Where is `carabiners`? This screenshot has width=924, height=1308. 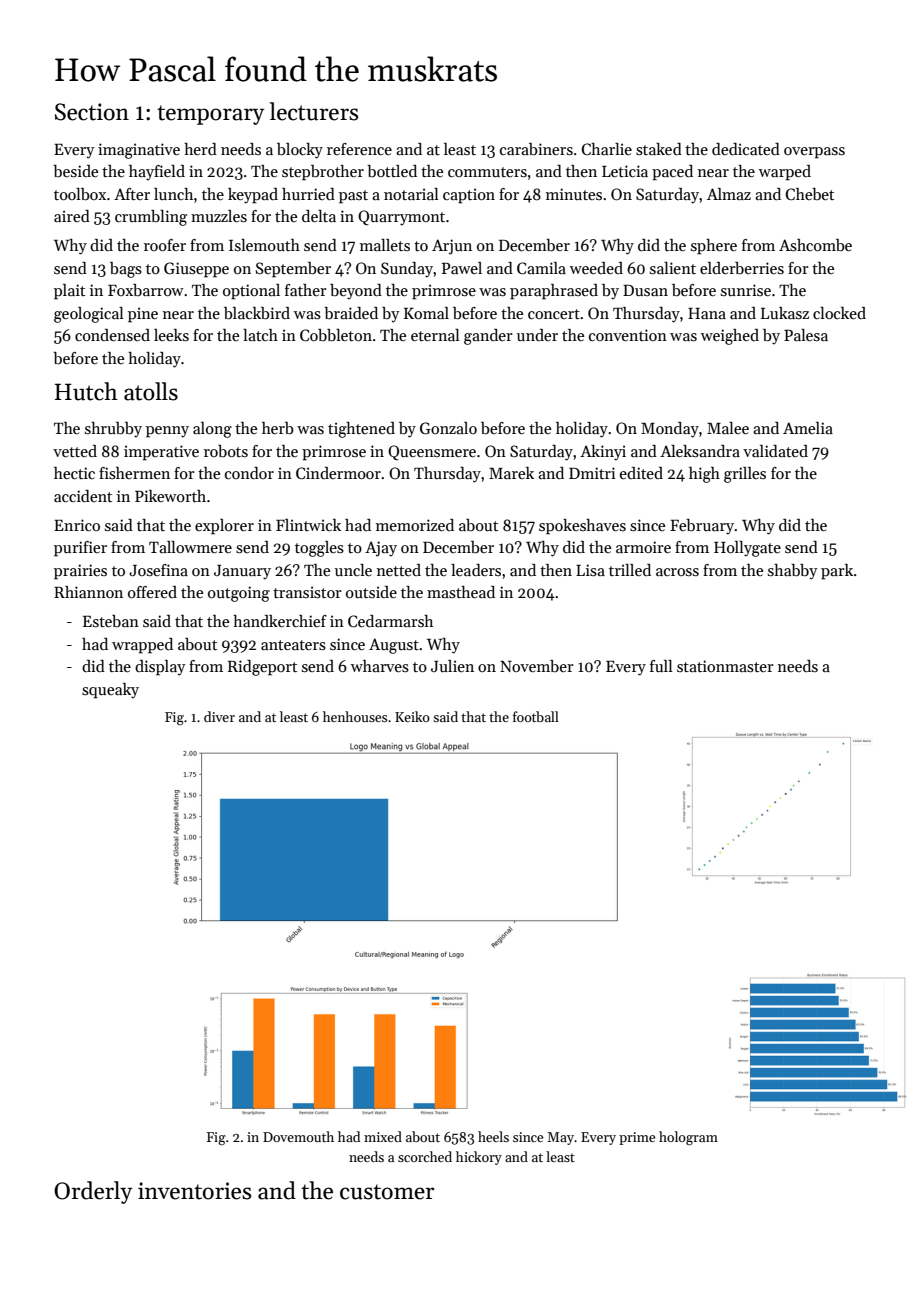 carabiners is located at coordinates (536, 149).
